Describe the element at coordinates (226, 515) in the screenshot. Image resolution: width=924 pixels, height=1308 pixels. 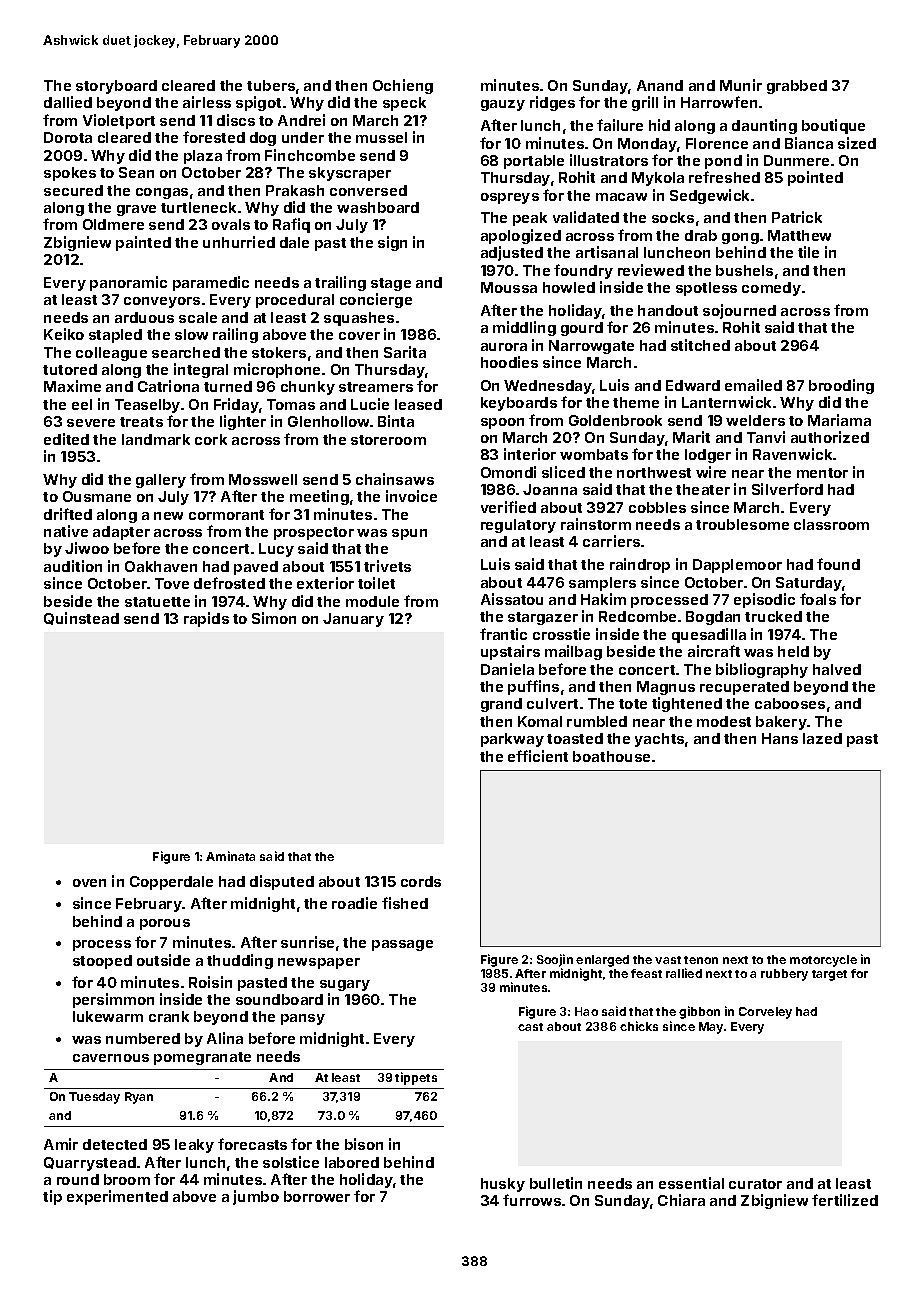
I see `cormorant` at that location.
